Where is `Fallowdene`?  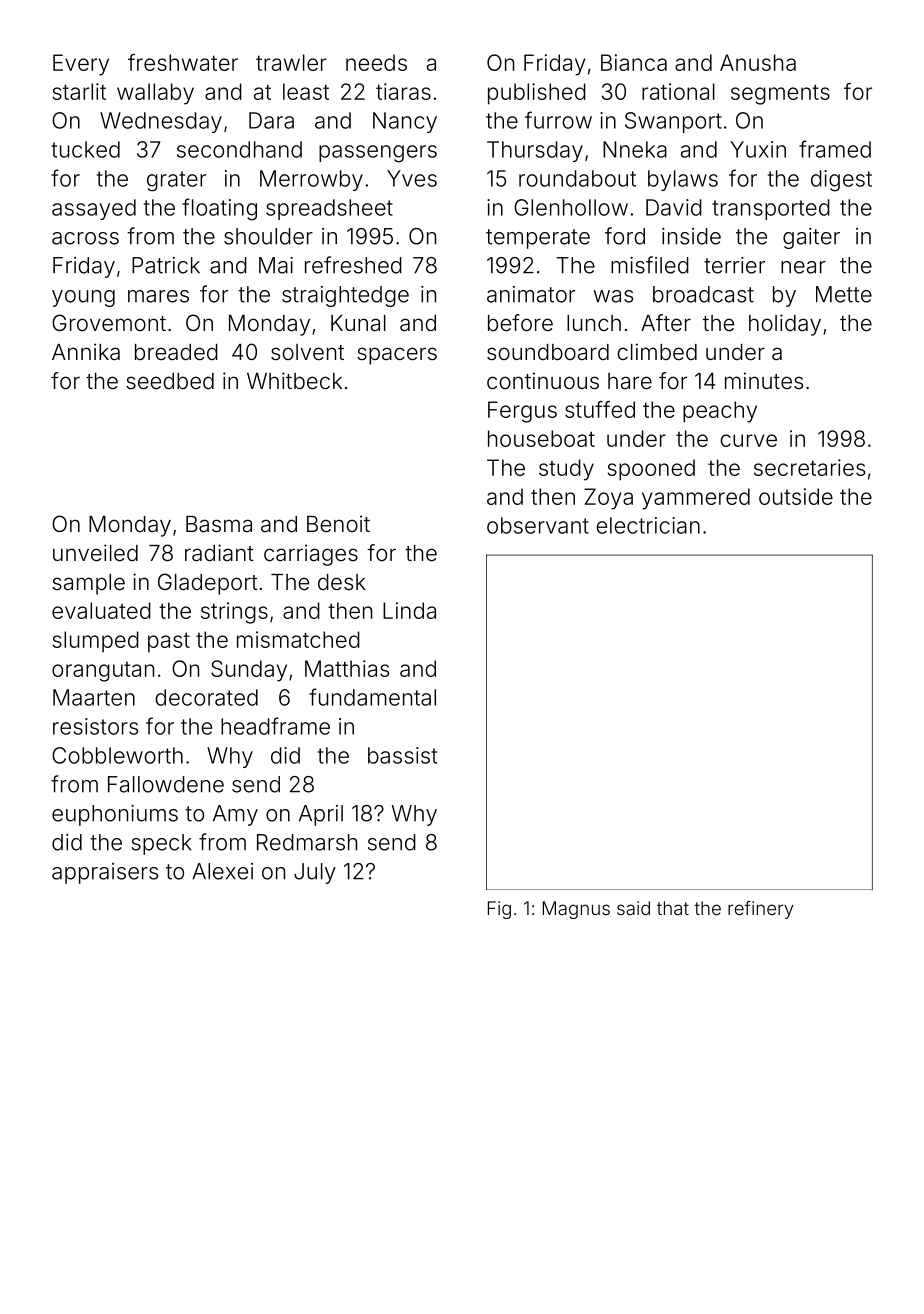 Fallowdene is located at coordinates (166, 784).
